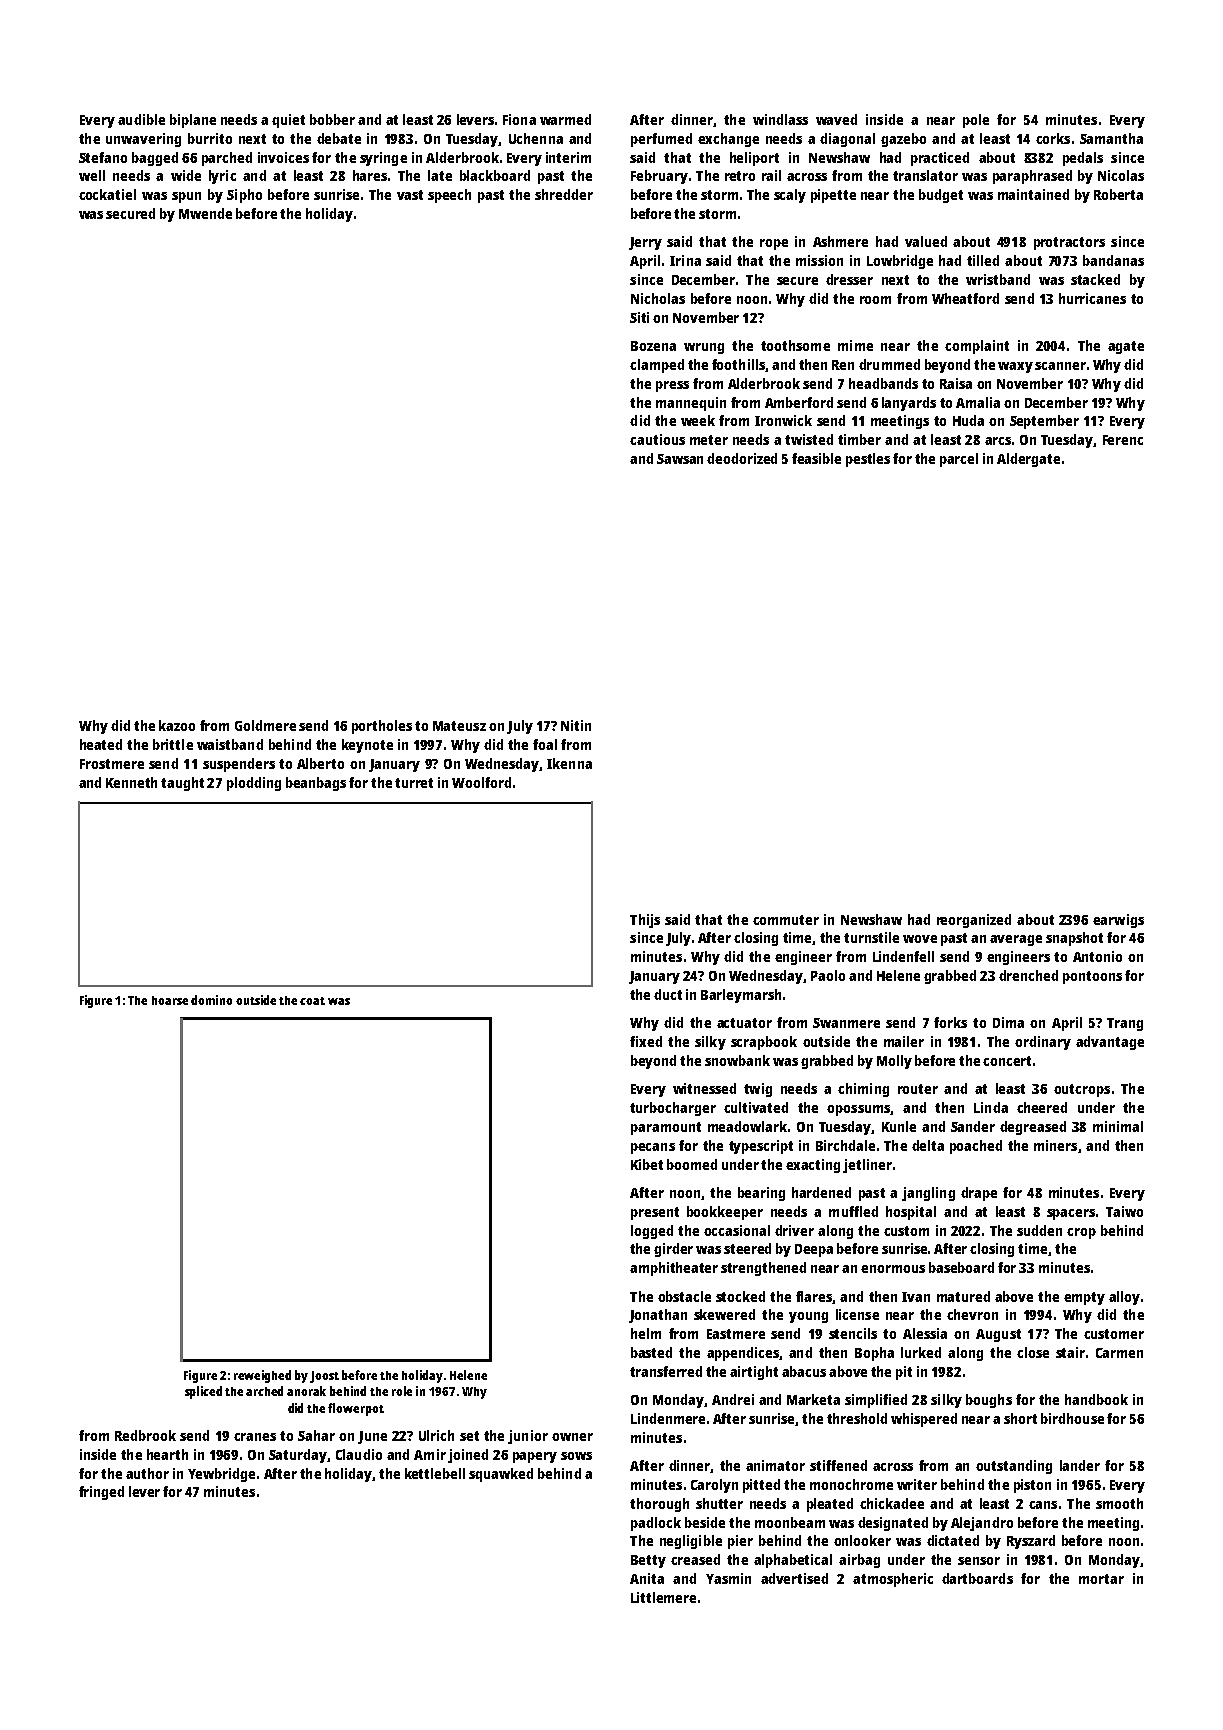 The width and height of the screenshot is (1223, 1730). Describe the element at coordinates (794, 1578) in the screenshot. I see `advertised` at that location.
